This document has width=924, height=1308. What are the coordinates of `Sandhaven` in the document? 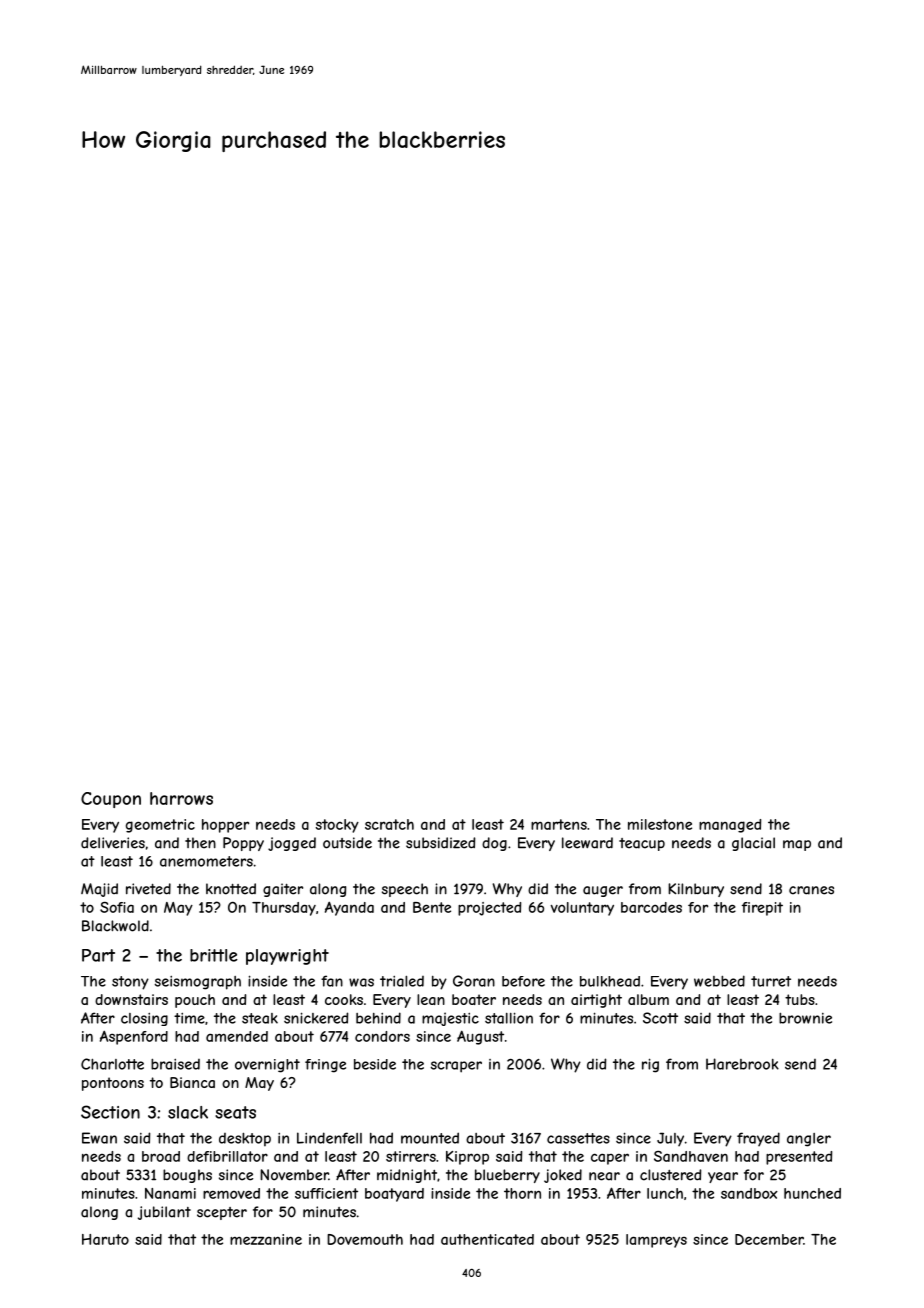 It's located at (691, 1156).
